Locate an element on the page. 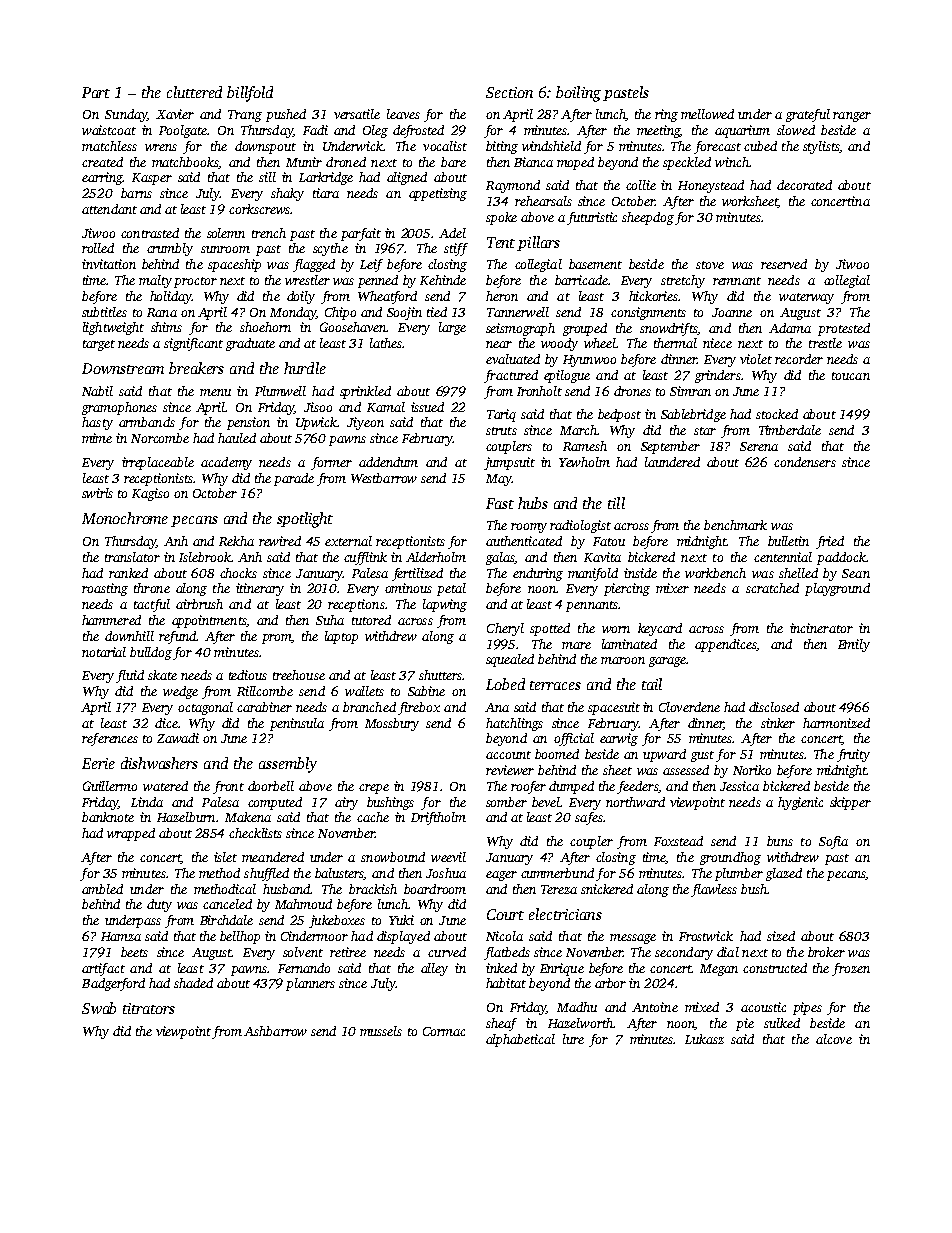  Ashbarrow is located at coordinates (275, 1031).
